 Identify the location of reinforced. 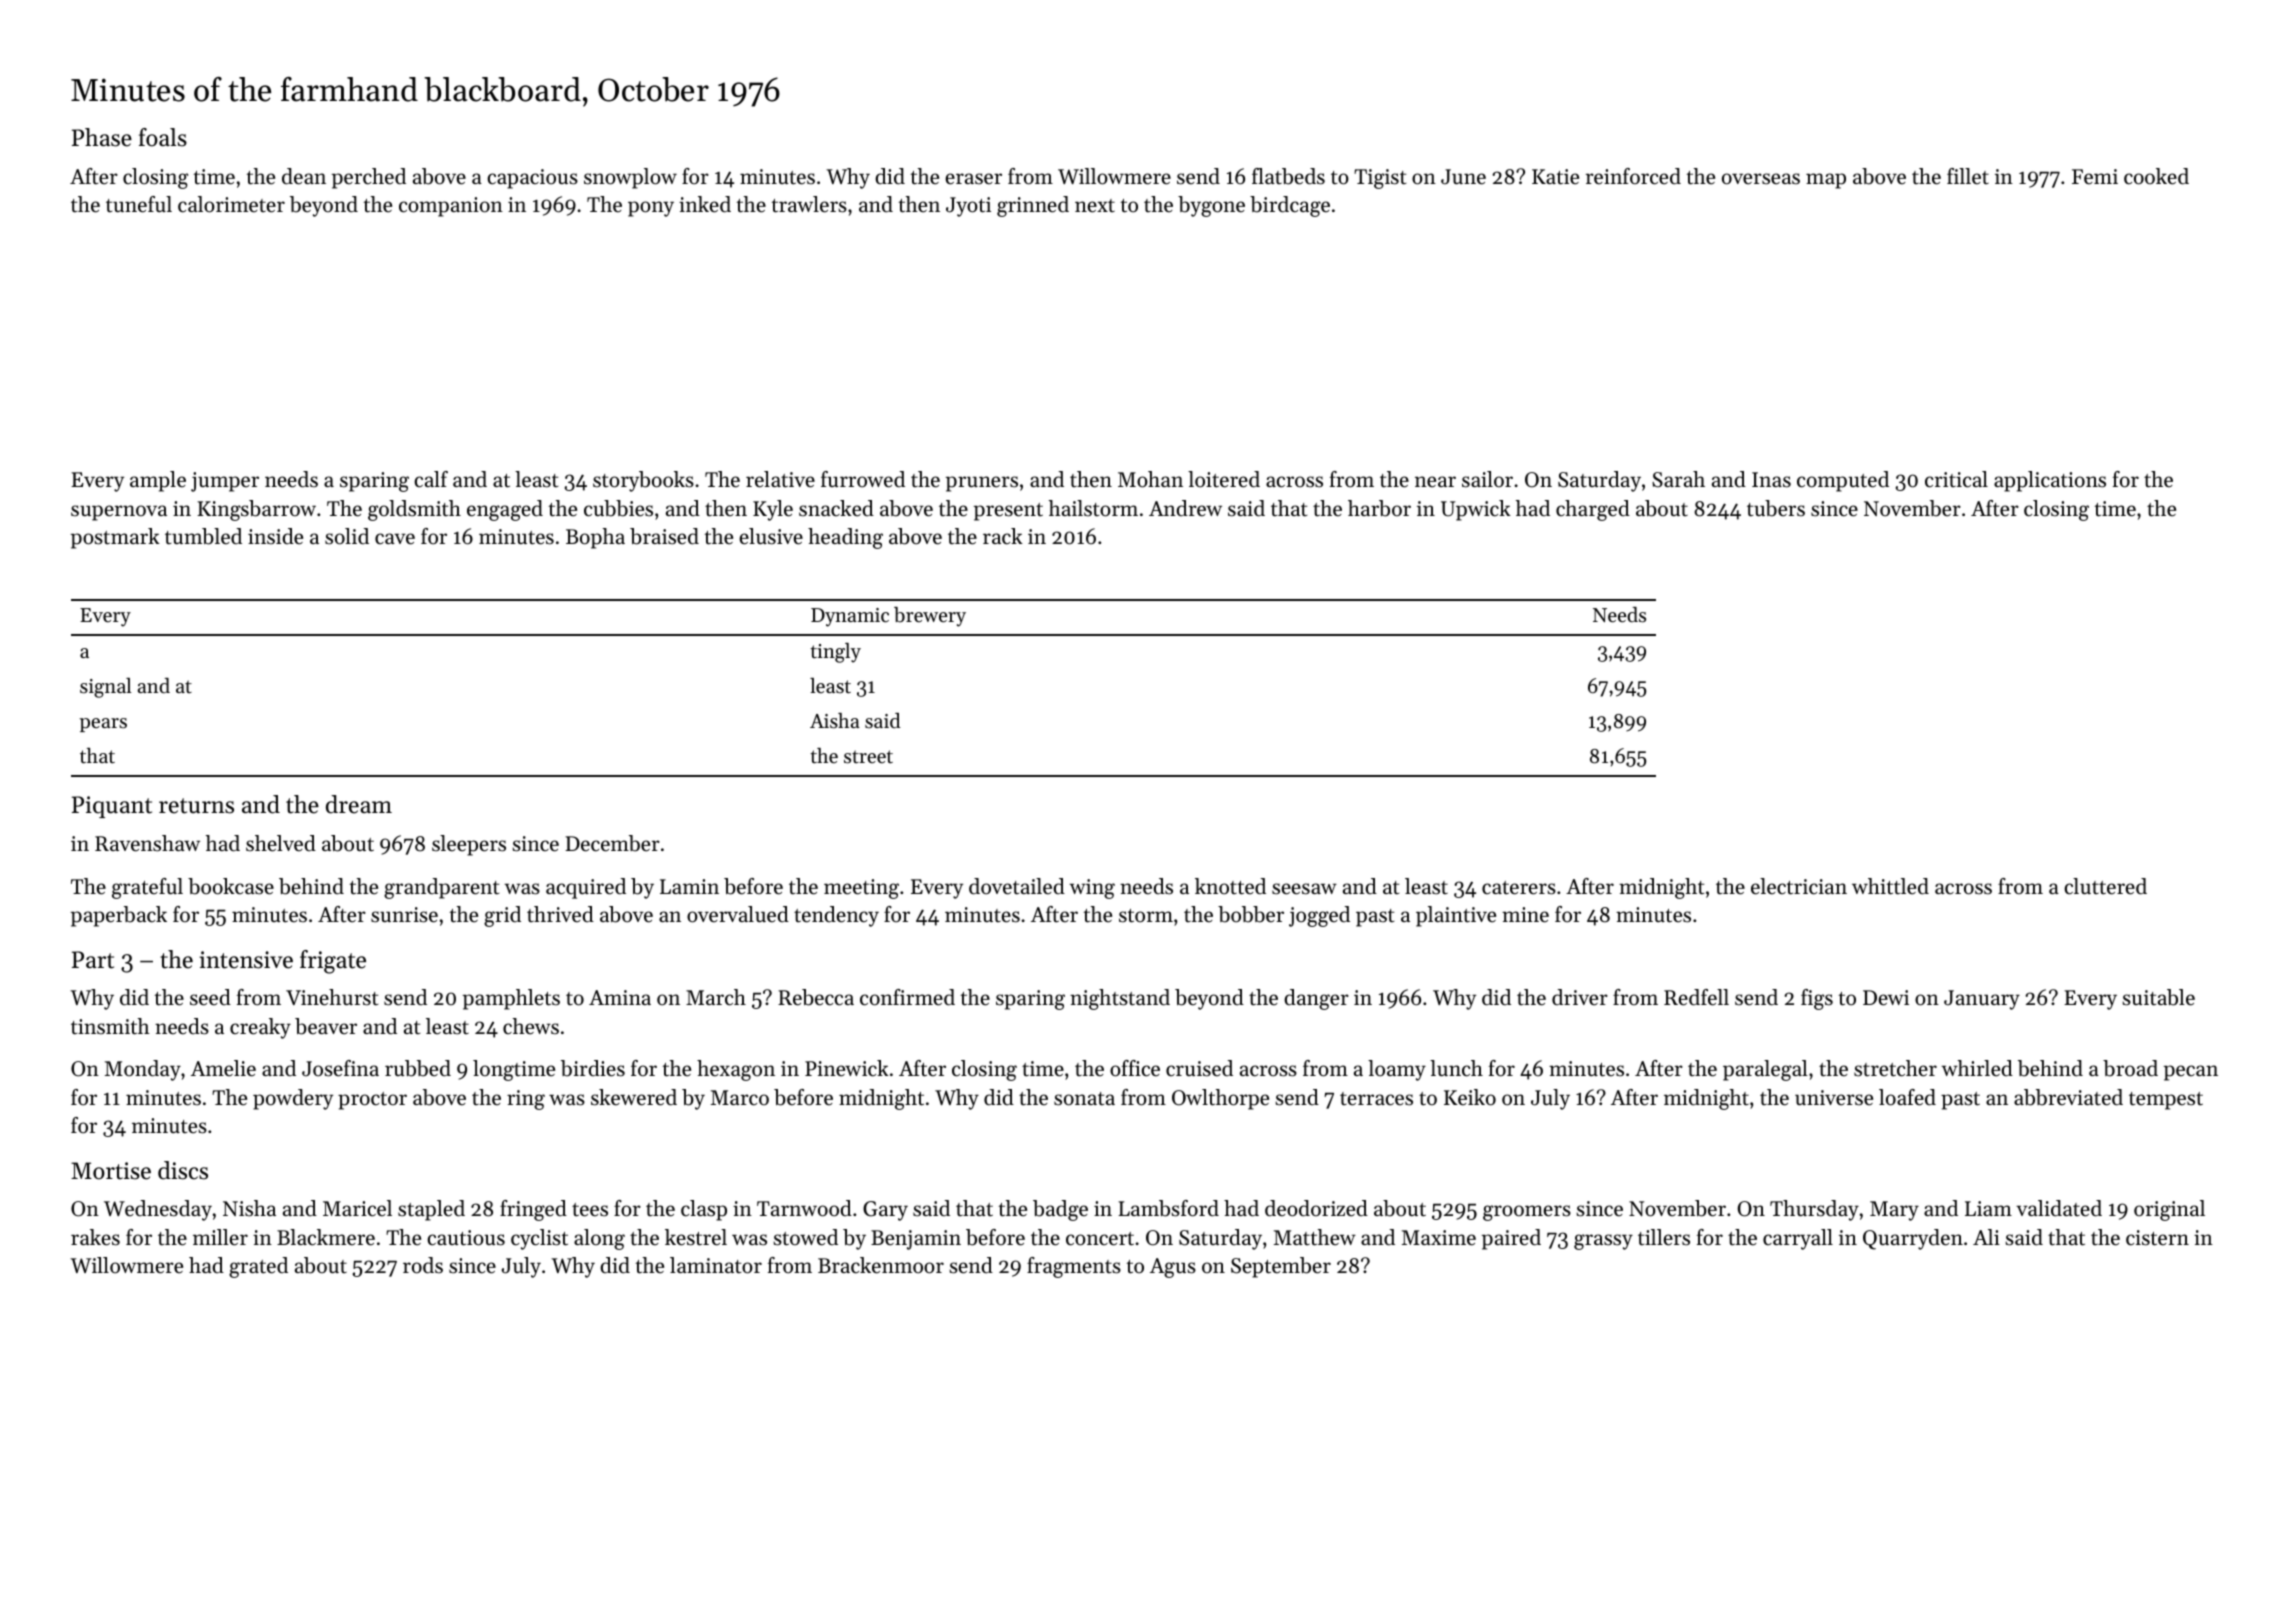
(1633, 176).
